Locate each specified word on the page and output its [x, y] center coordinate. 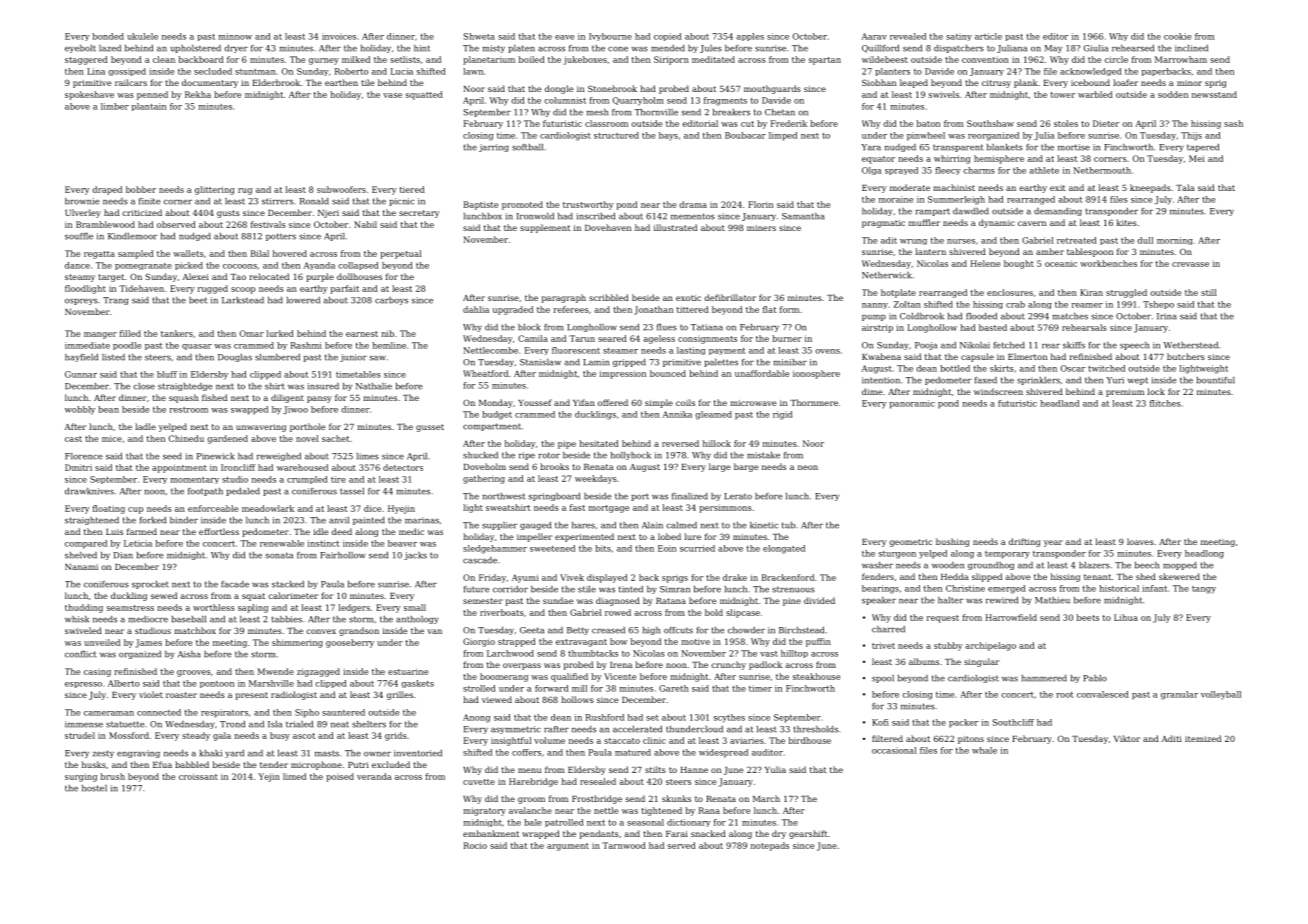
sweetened [552, 548]
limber [115, 106]
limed [294, 776]
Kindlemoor [133, 236]
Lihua [1126, 617]
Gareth [674, 688]
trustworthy [588, 205]
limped [783, 136]
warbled [1095, 94]
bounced [668, 373]
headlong [1204, 554]
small [415, 607]
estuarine [408, 671]
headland [1059, 403]
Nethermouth [1102, 170]
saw [377, 358]
